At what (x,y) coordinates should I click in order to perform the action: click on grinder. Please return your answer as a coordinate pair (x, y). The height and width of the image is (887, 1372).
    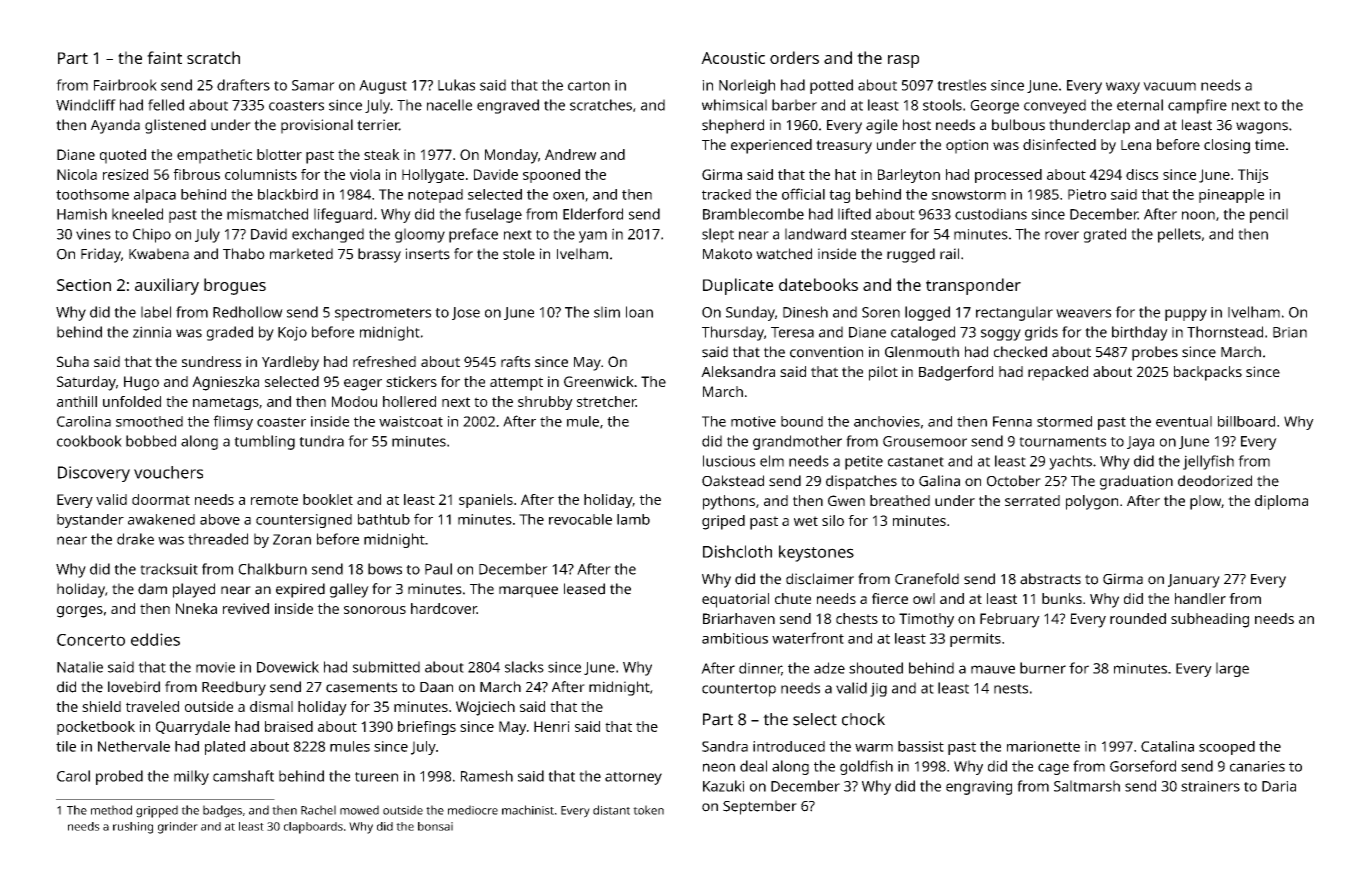
    Looking at the image, I should click on (178, 828).
